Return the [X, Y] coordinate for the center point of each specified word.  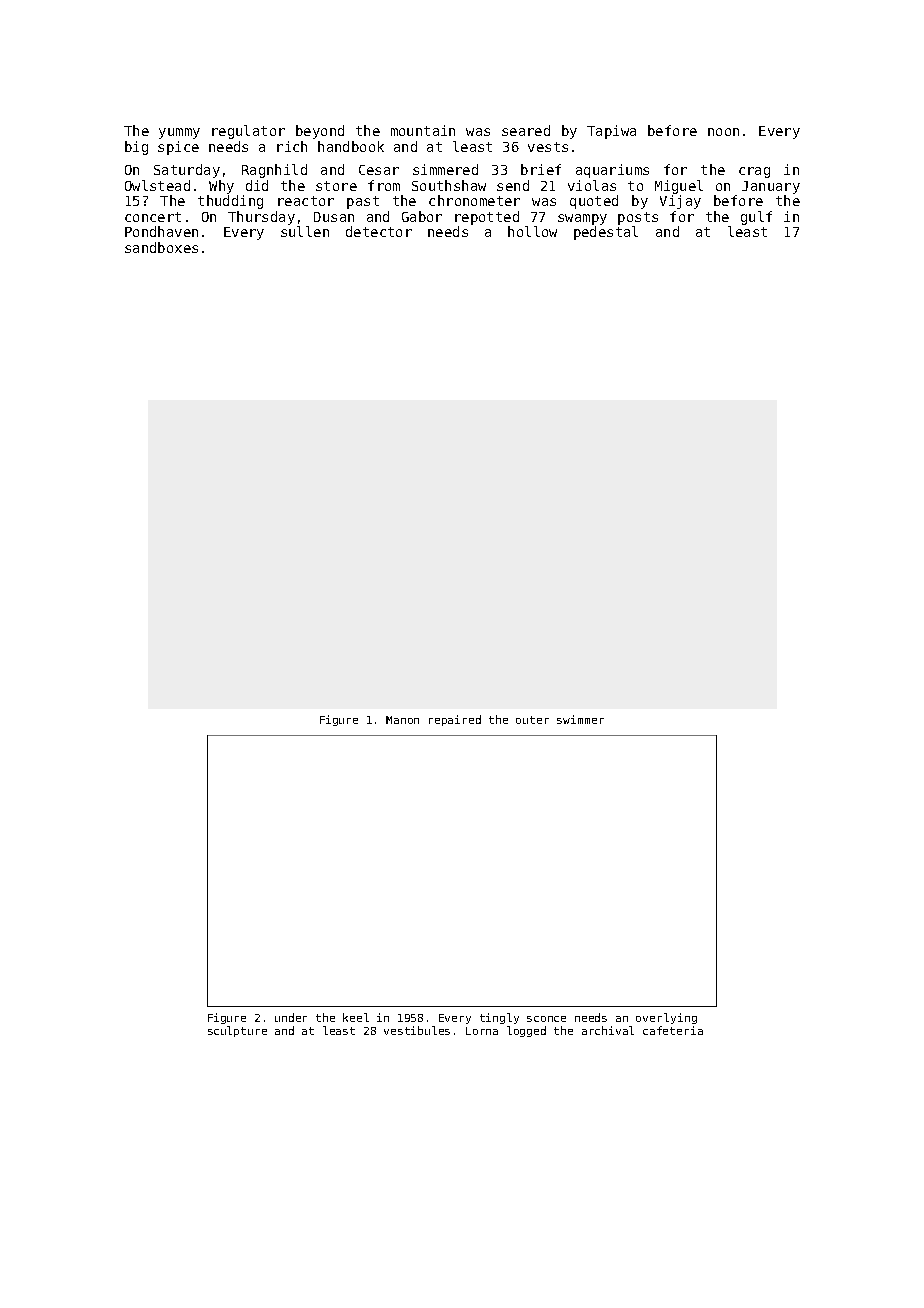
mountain [423, 130]
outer [532, 720]
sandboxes [161, 247]
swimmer [580, 719]
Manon [402, 720]
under [291, 1017]
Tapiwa [611, 132]
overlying [666, 1018]
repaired [455, 720]
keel [356, 1017]
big [136, 148]
